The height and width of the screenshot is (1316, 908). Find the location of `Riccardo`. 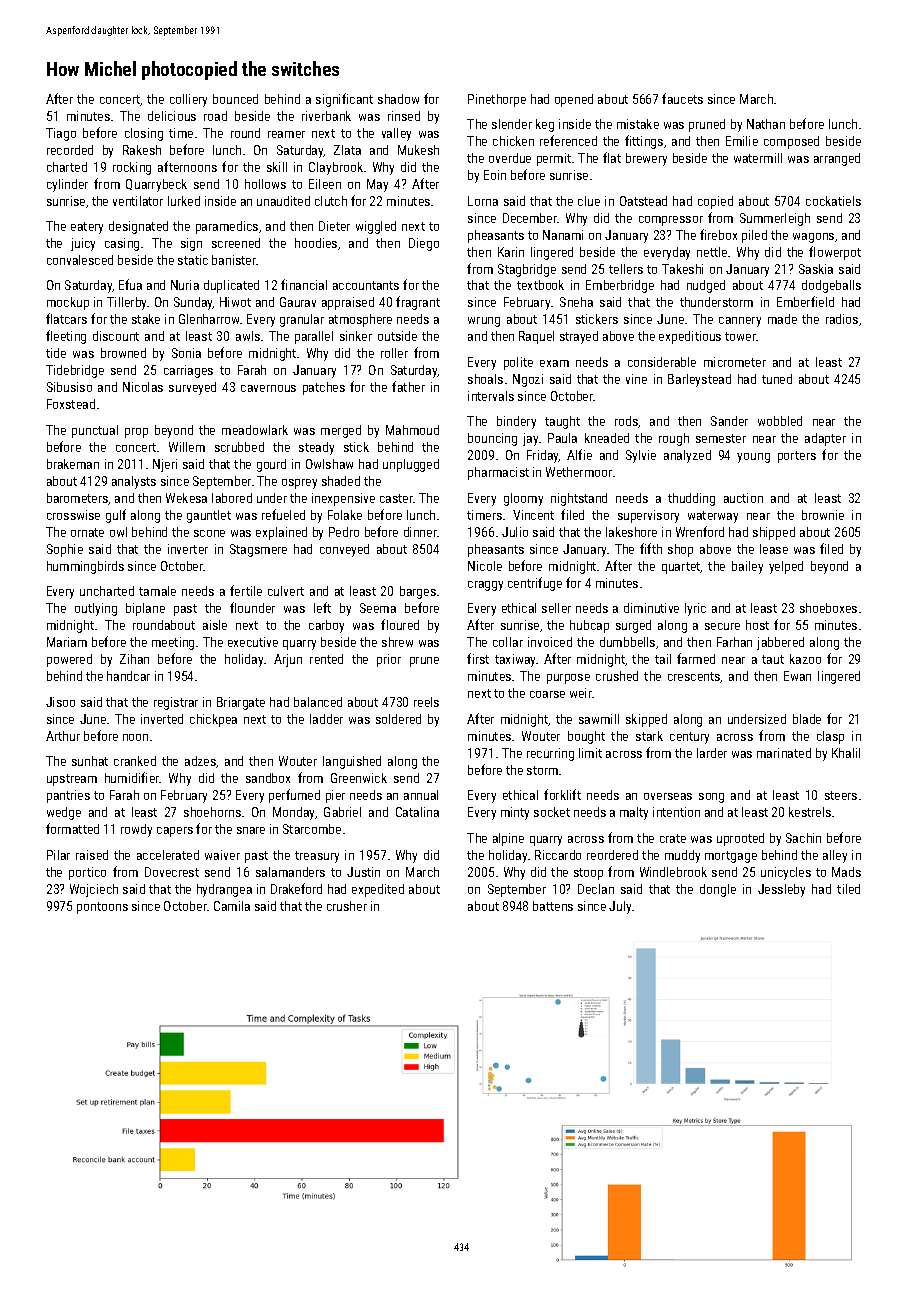

Riccardo is located at coordinates (558, 855).
